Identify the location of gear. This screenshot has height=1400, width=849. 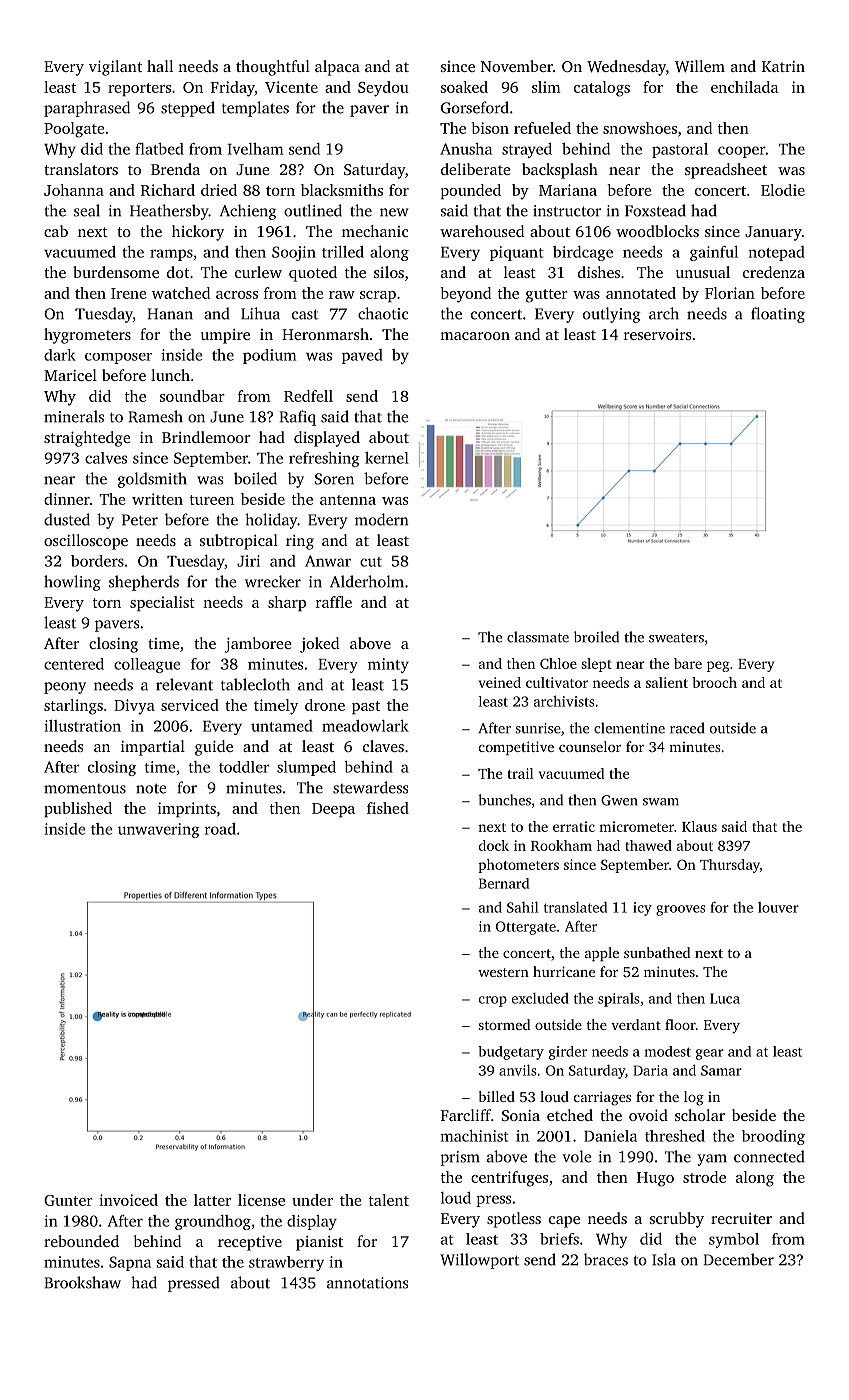
(710, 1054).
